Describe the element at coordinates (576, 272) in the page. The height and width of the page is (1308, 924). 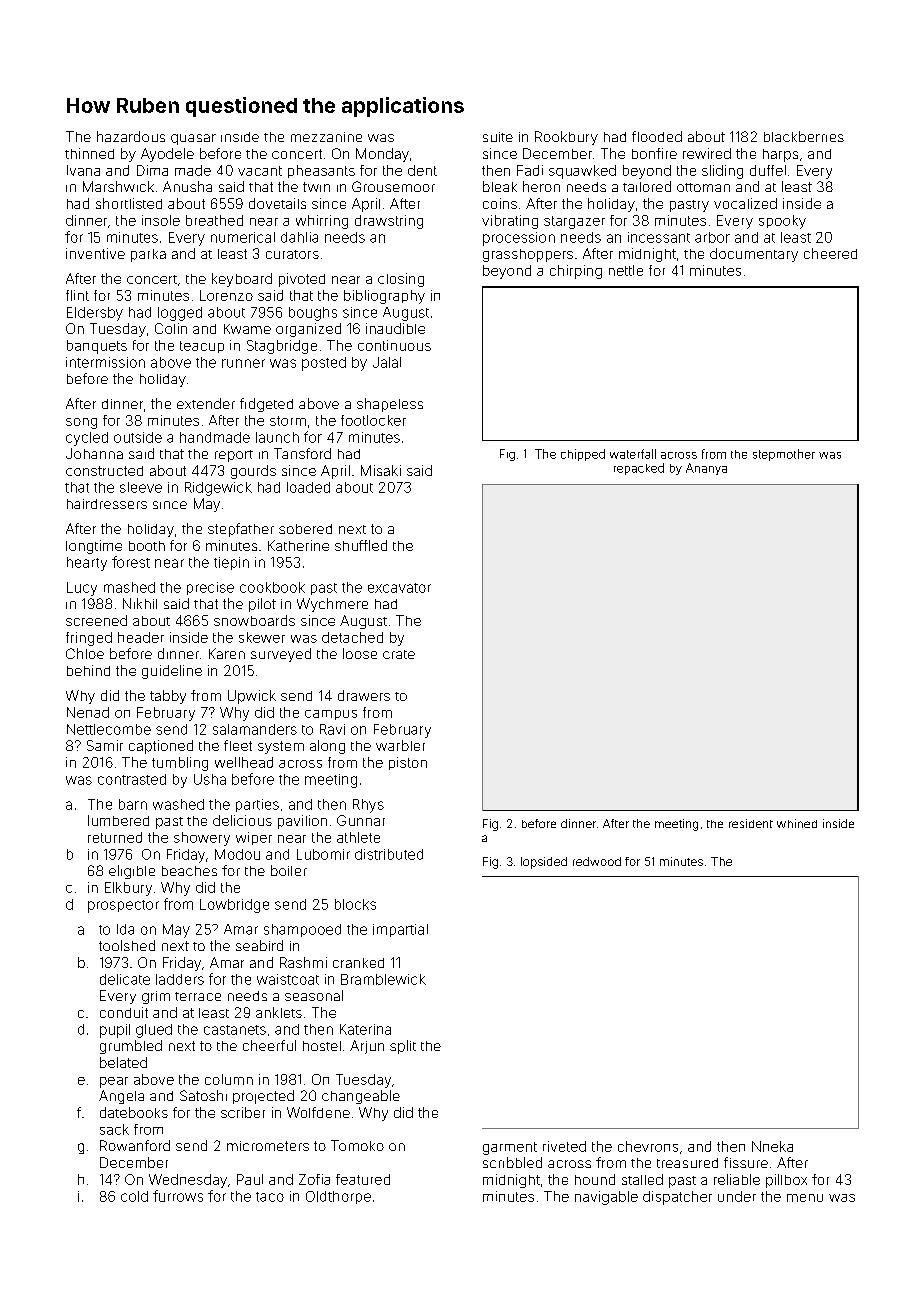
I see `chirping` at that location.
